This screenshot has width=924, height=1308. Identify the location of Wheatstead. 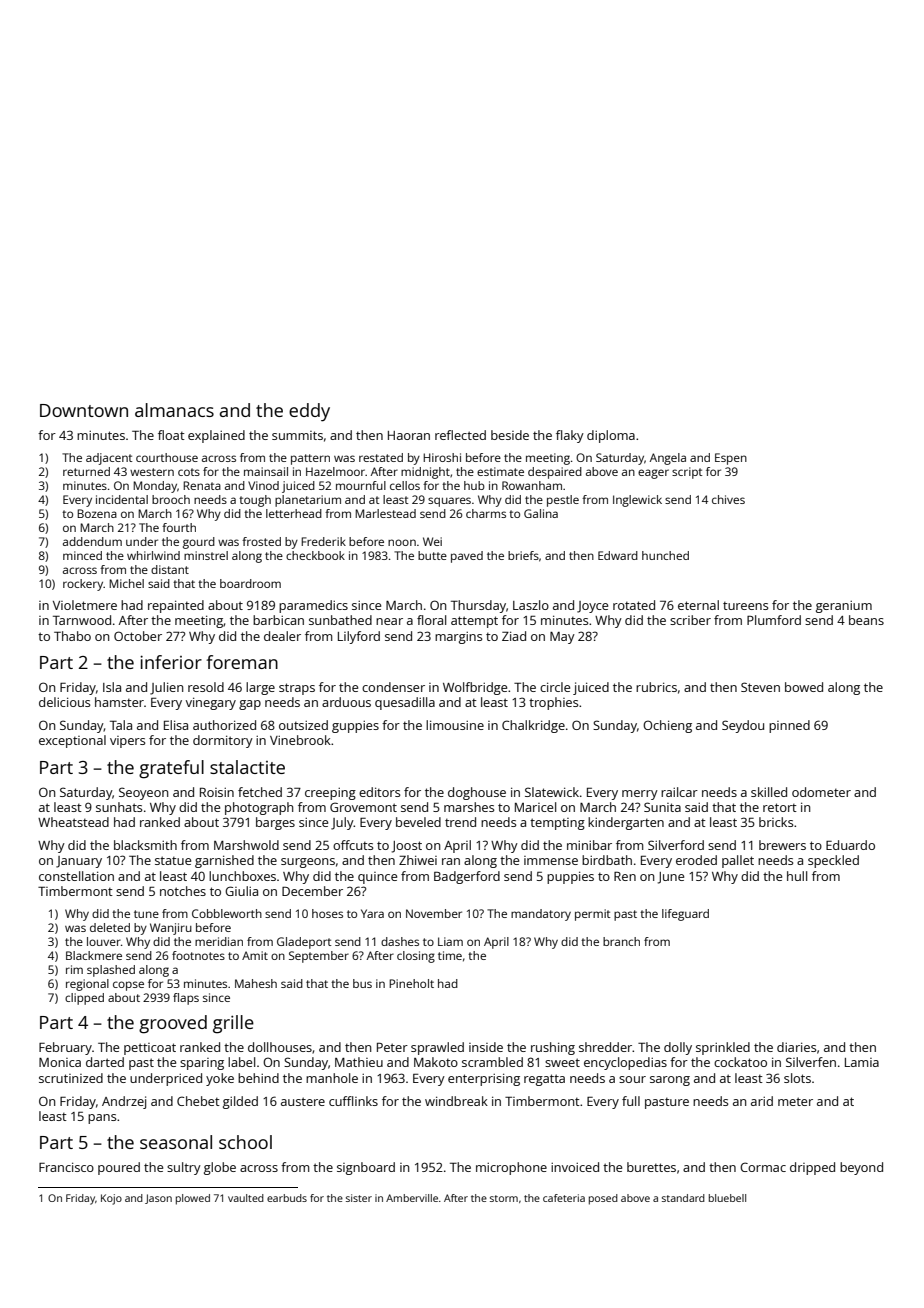
(73, 822).
